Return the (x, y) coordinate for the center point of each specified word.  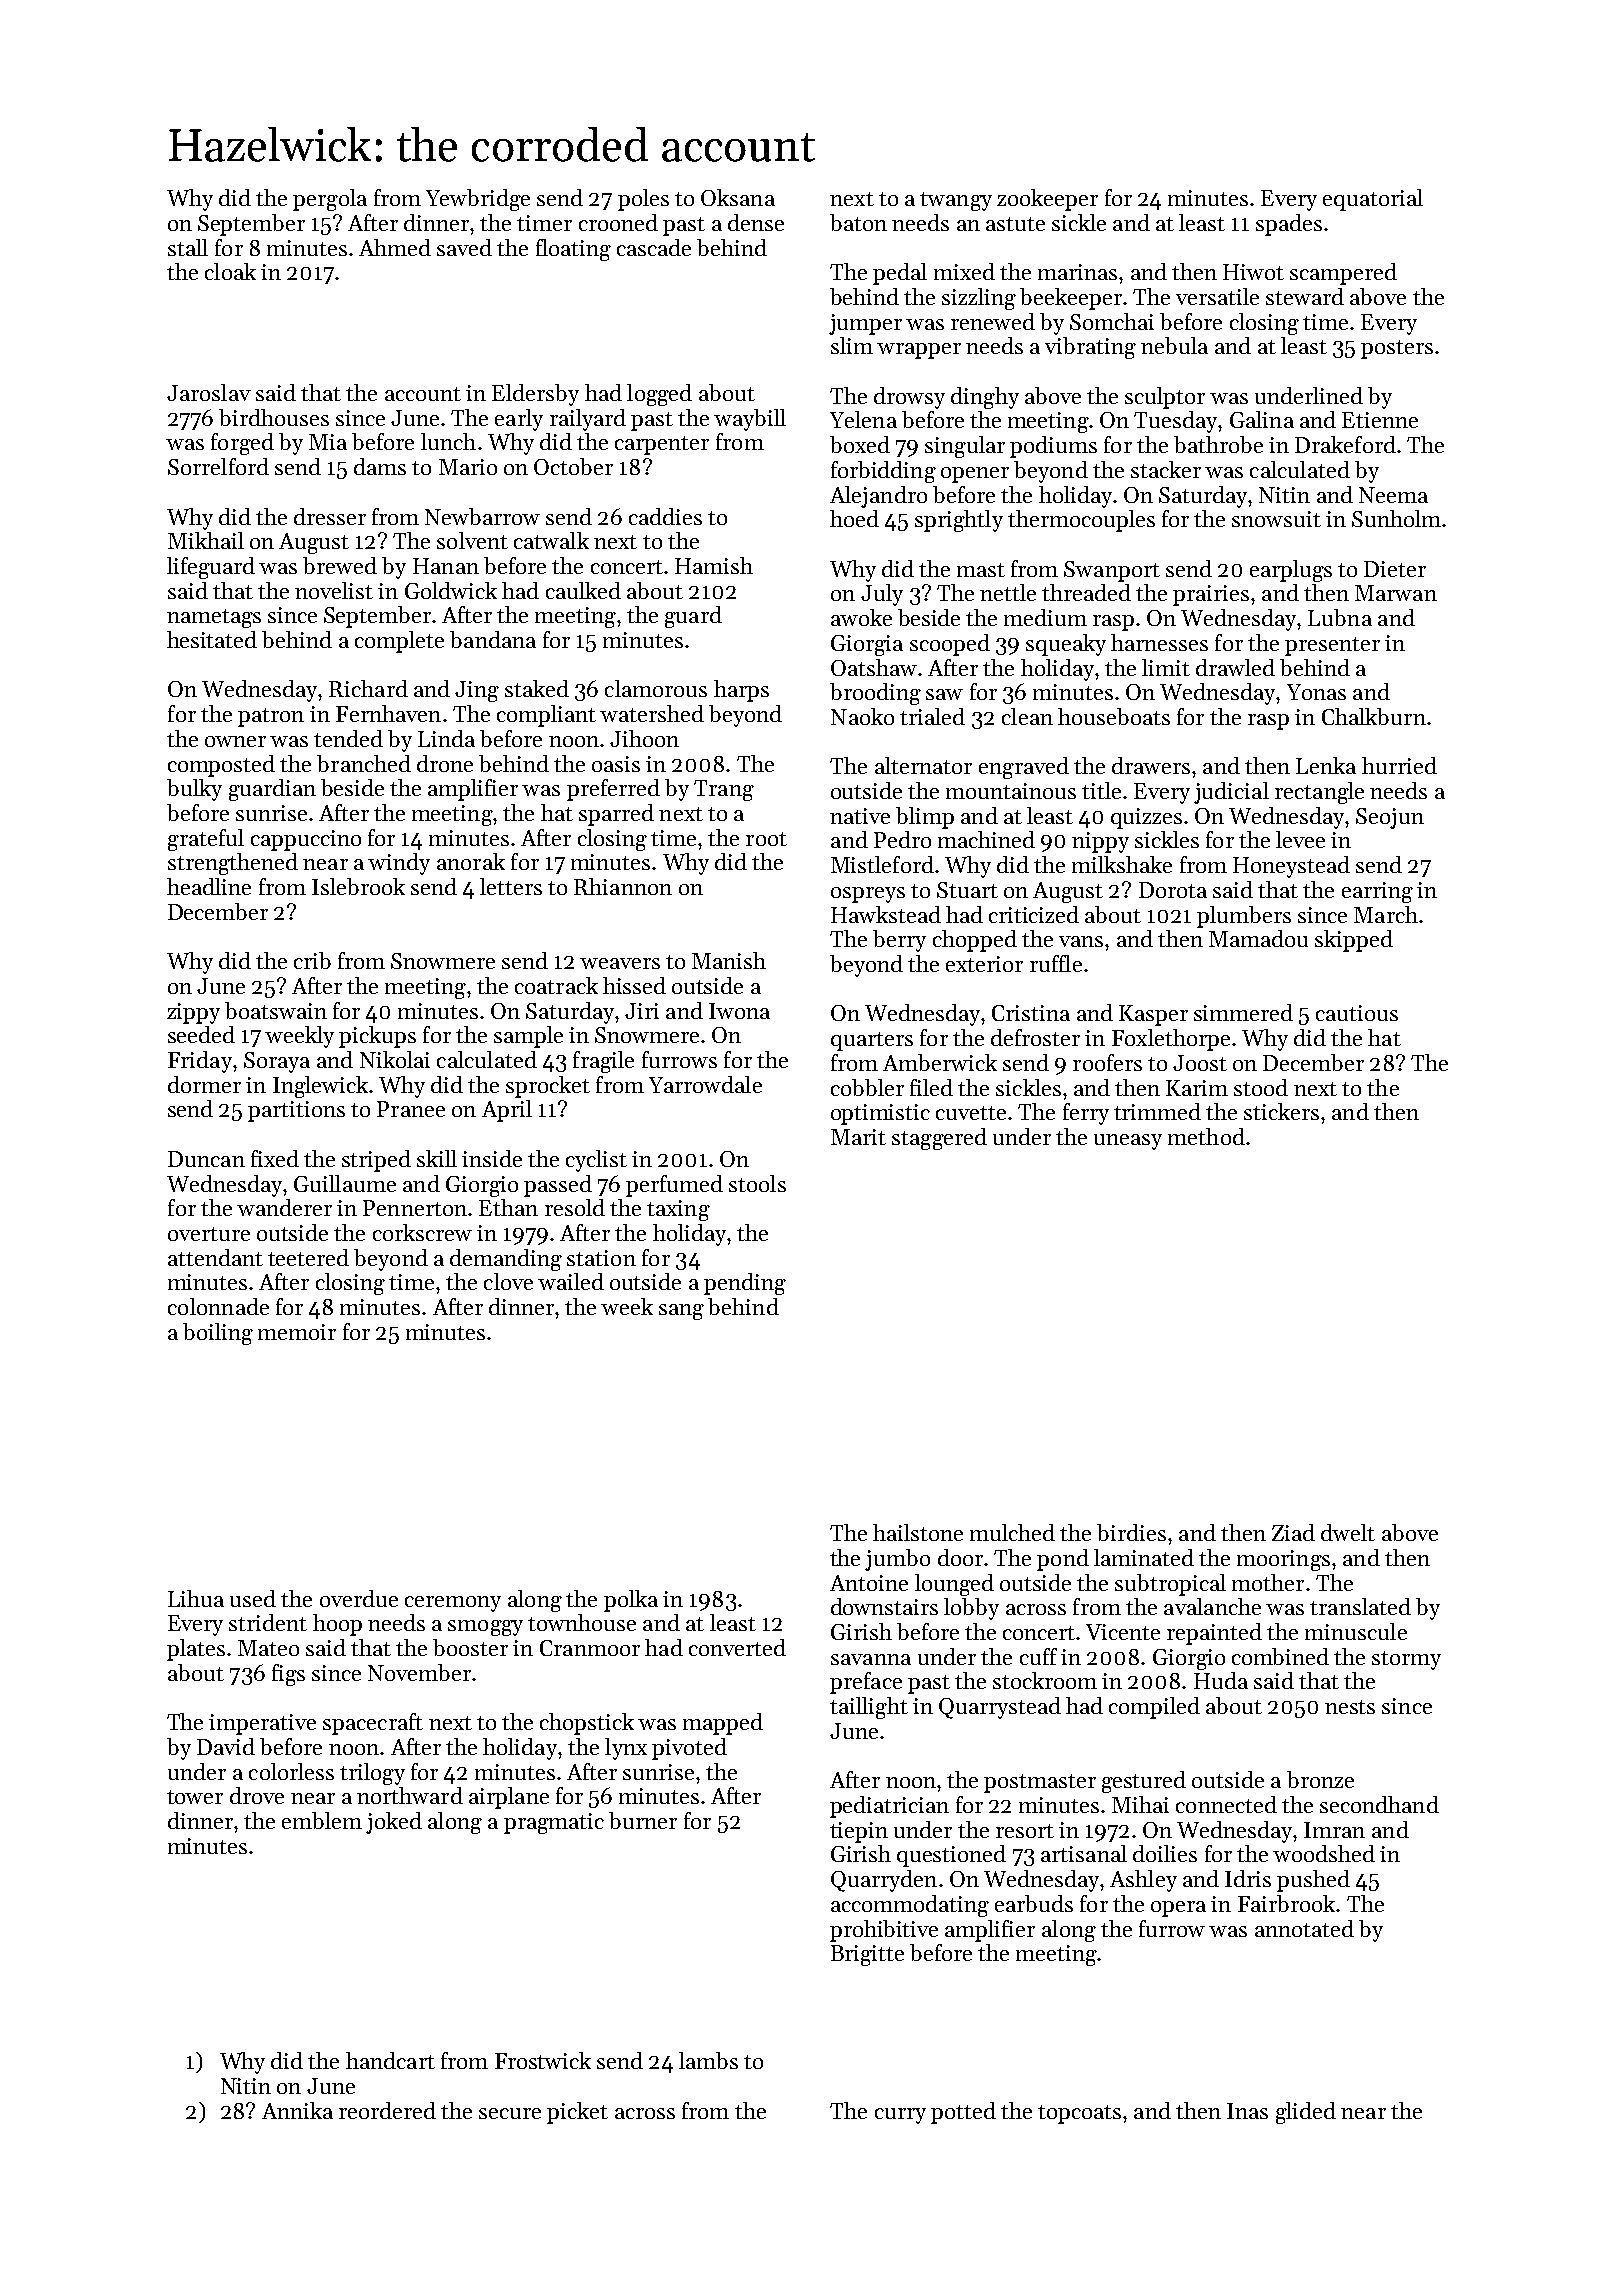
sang (681, 1312)
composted (221, 766)
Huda (1221, 1680)
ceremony (453, 1604)
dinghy (985, 398)
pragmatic (554, 1823)
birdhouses (274, 417)
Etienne (1380, 420)
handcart (390, 2060)
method (1206, 1136)
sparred (616, 815)
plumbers (1244, 917)
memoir (297, 1332)
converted (737, 1647)
